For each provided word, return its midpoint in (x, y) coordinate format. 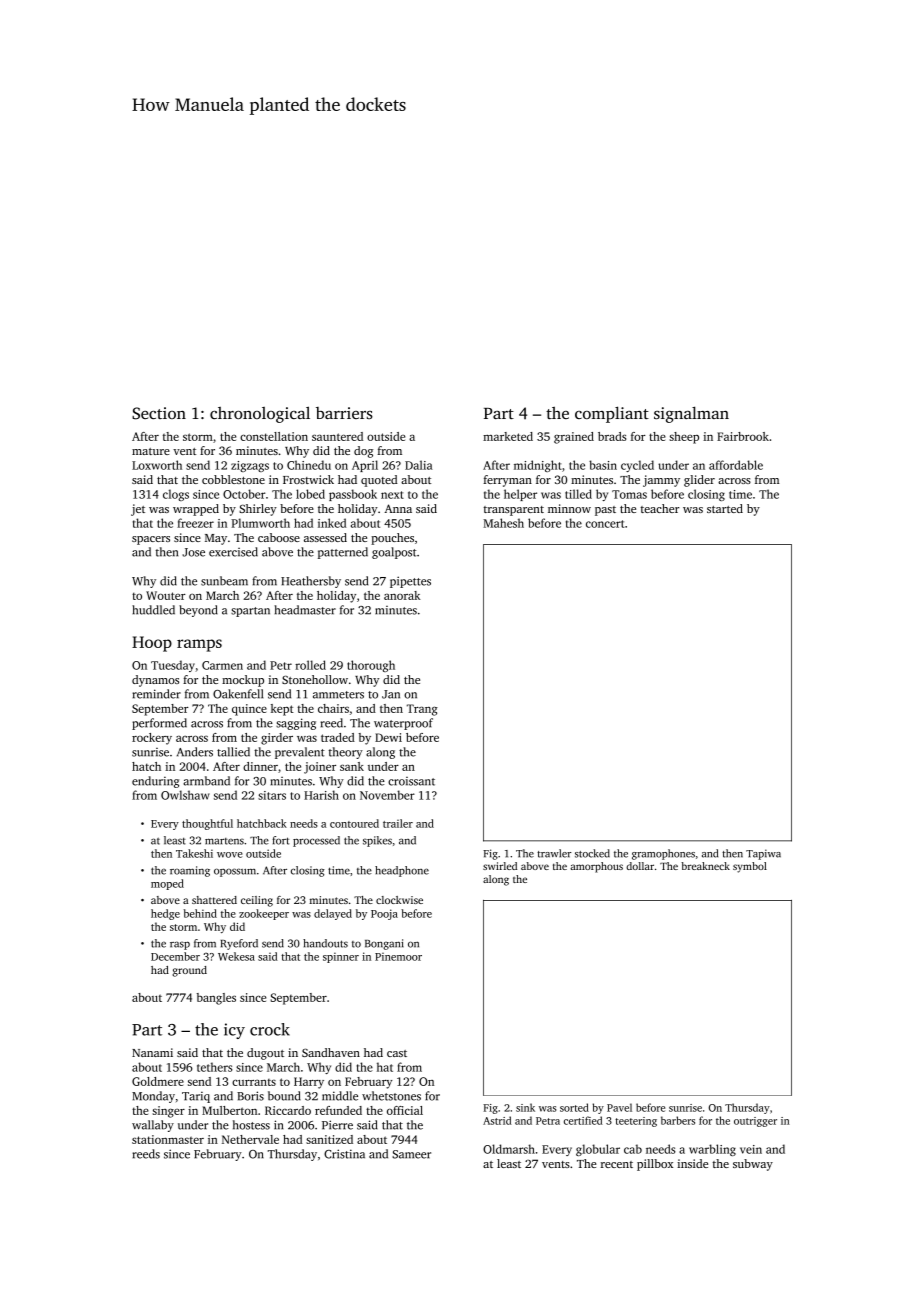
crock (270, 1029)
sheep (684, 438)
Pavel (619, 1107)
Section (159, 413)
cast (397, 1053)
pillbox (655, 1165)
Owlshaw (185, 795)
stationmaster (168, 1139)
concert (605, 524)
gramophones (663, 854)
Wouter (166, 595)
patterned (343, 553)
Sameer (411, 1154)
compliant (612, 414)
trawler (554, 853)
